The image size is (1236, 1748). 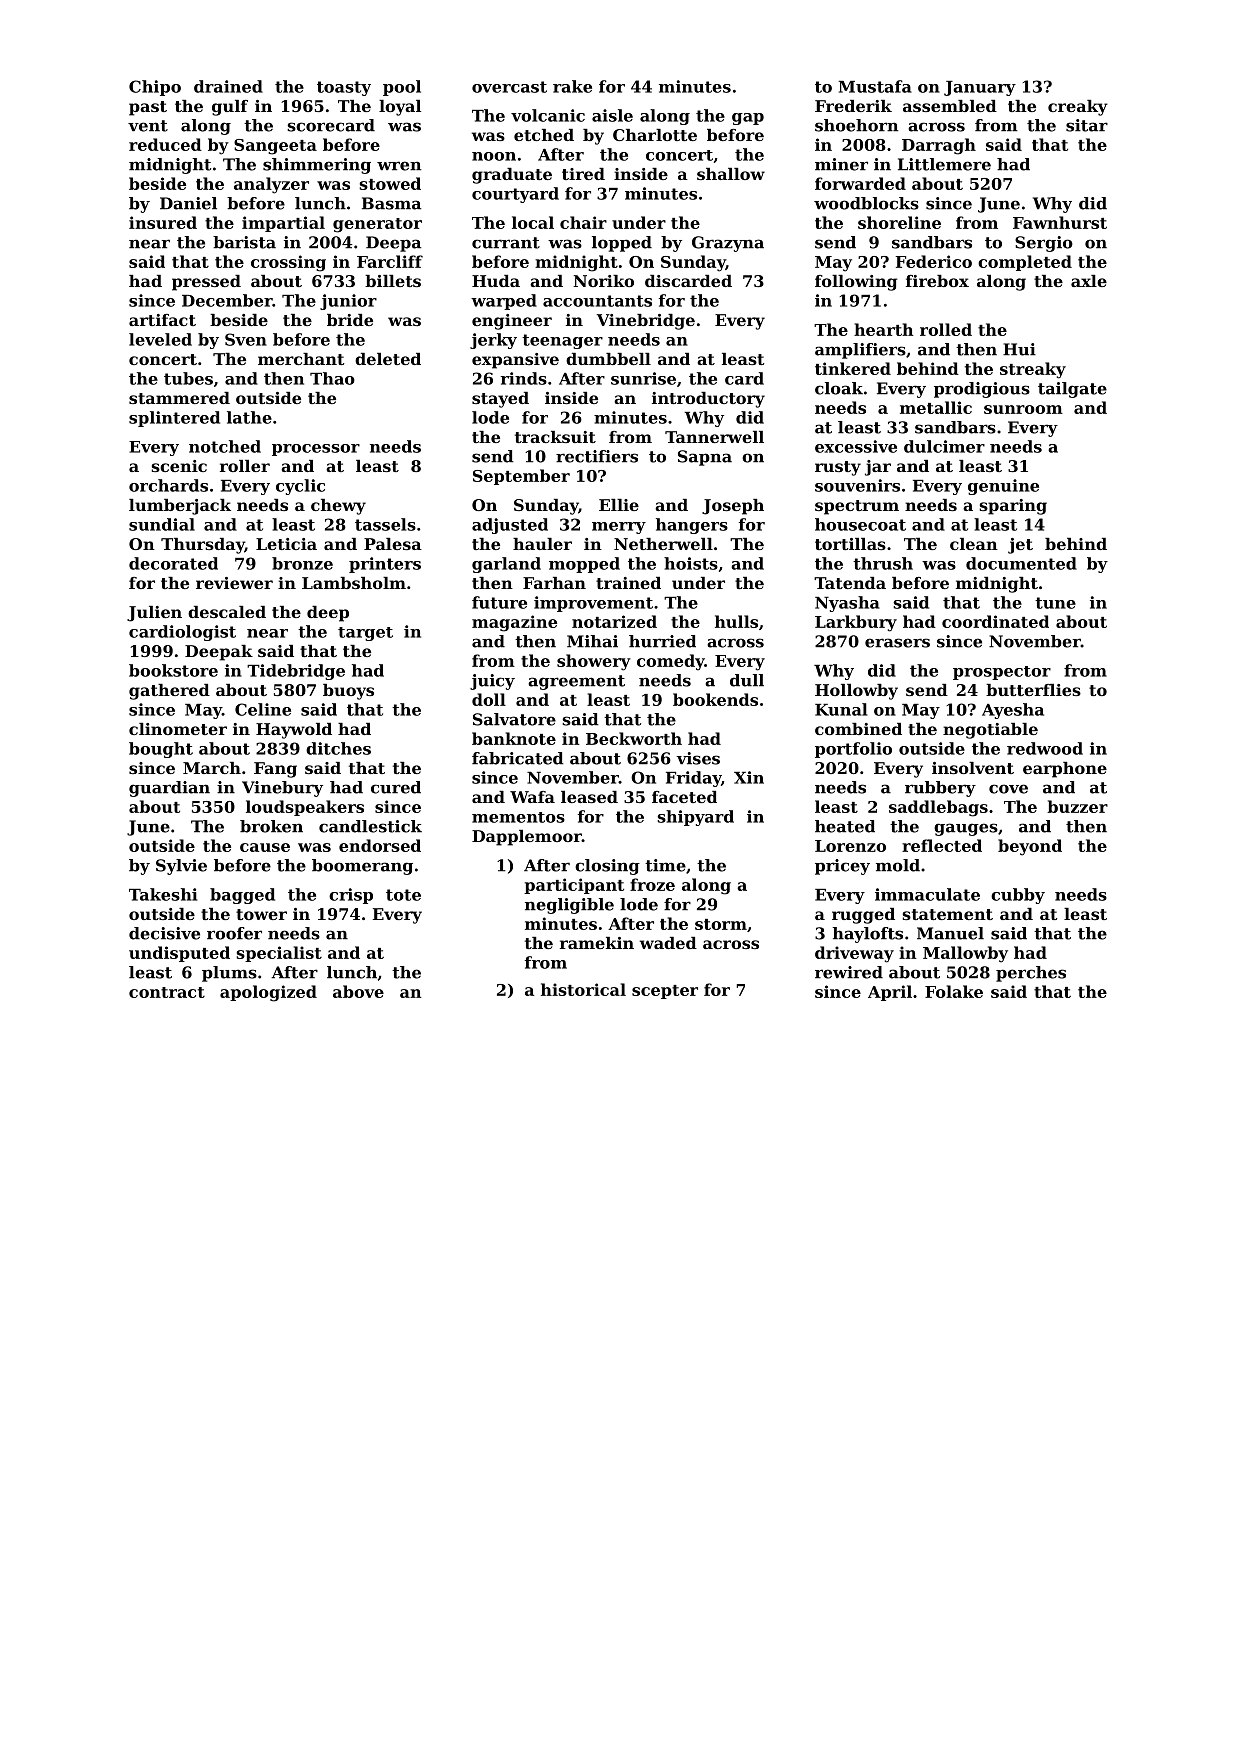 What do you see at coordinates (227, 300) in the image?
I see `December` at bounding box center [227, 300].
